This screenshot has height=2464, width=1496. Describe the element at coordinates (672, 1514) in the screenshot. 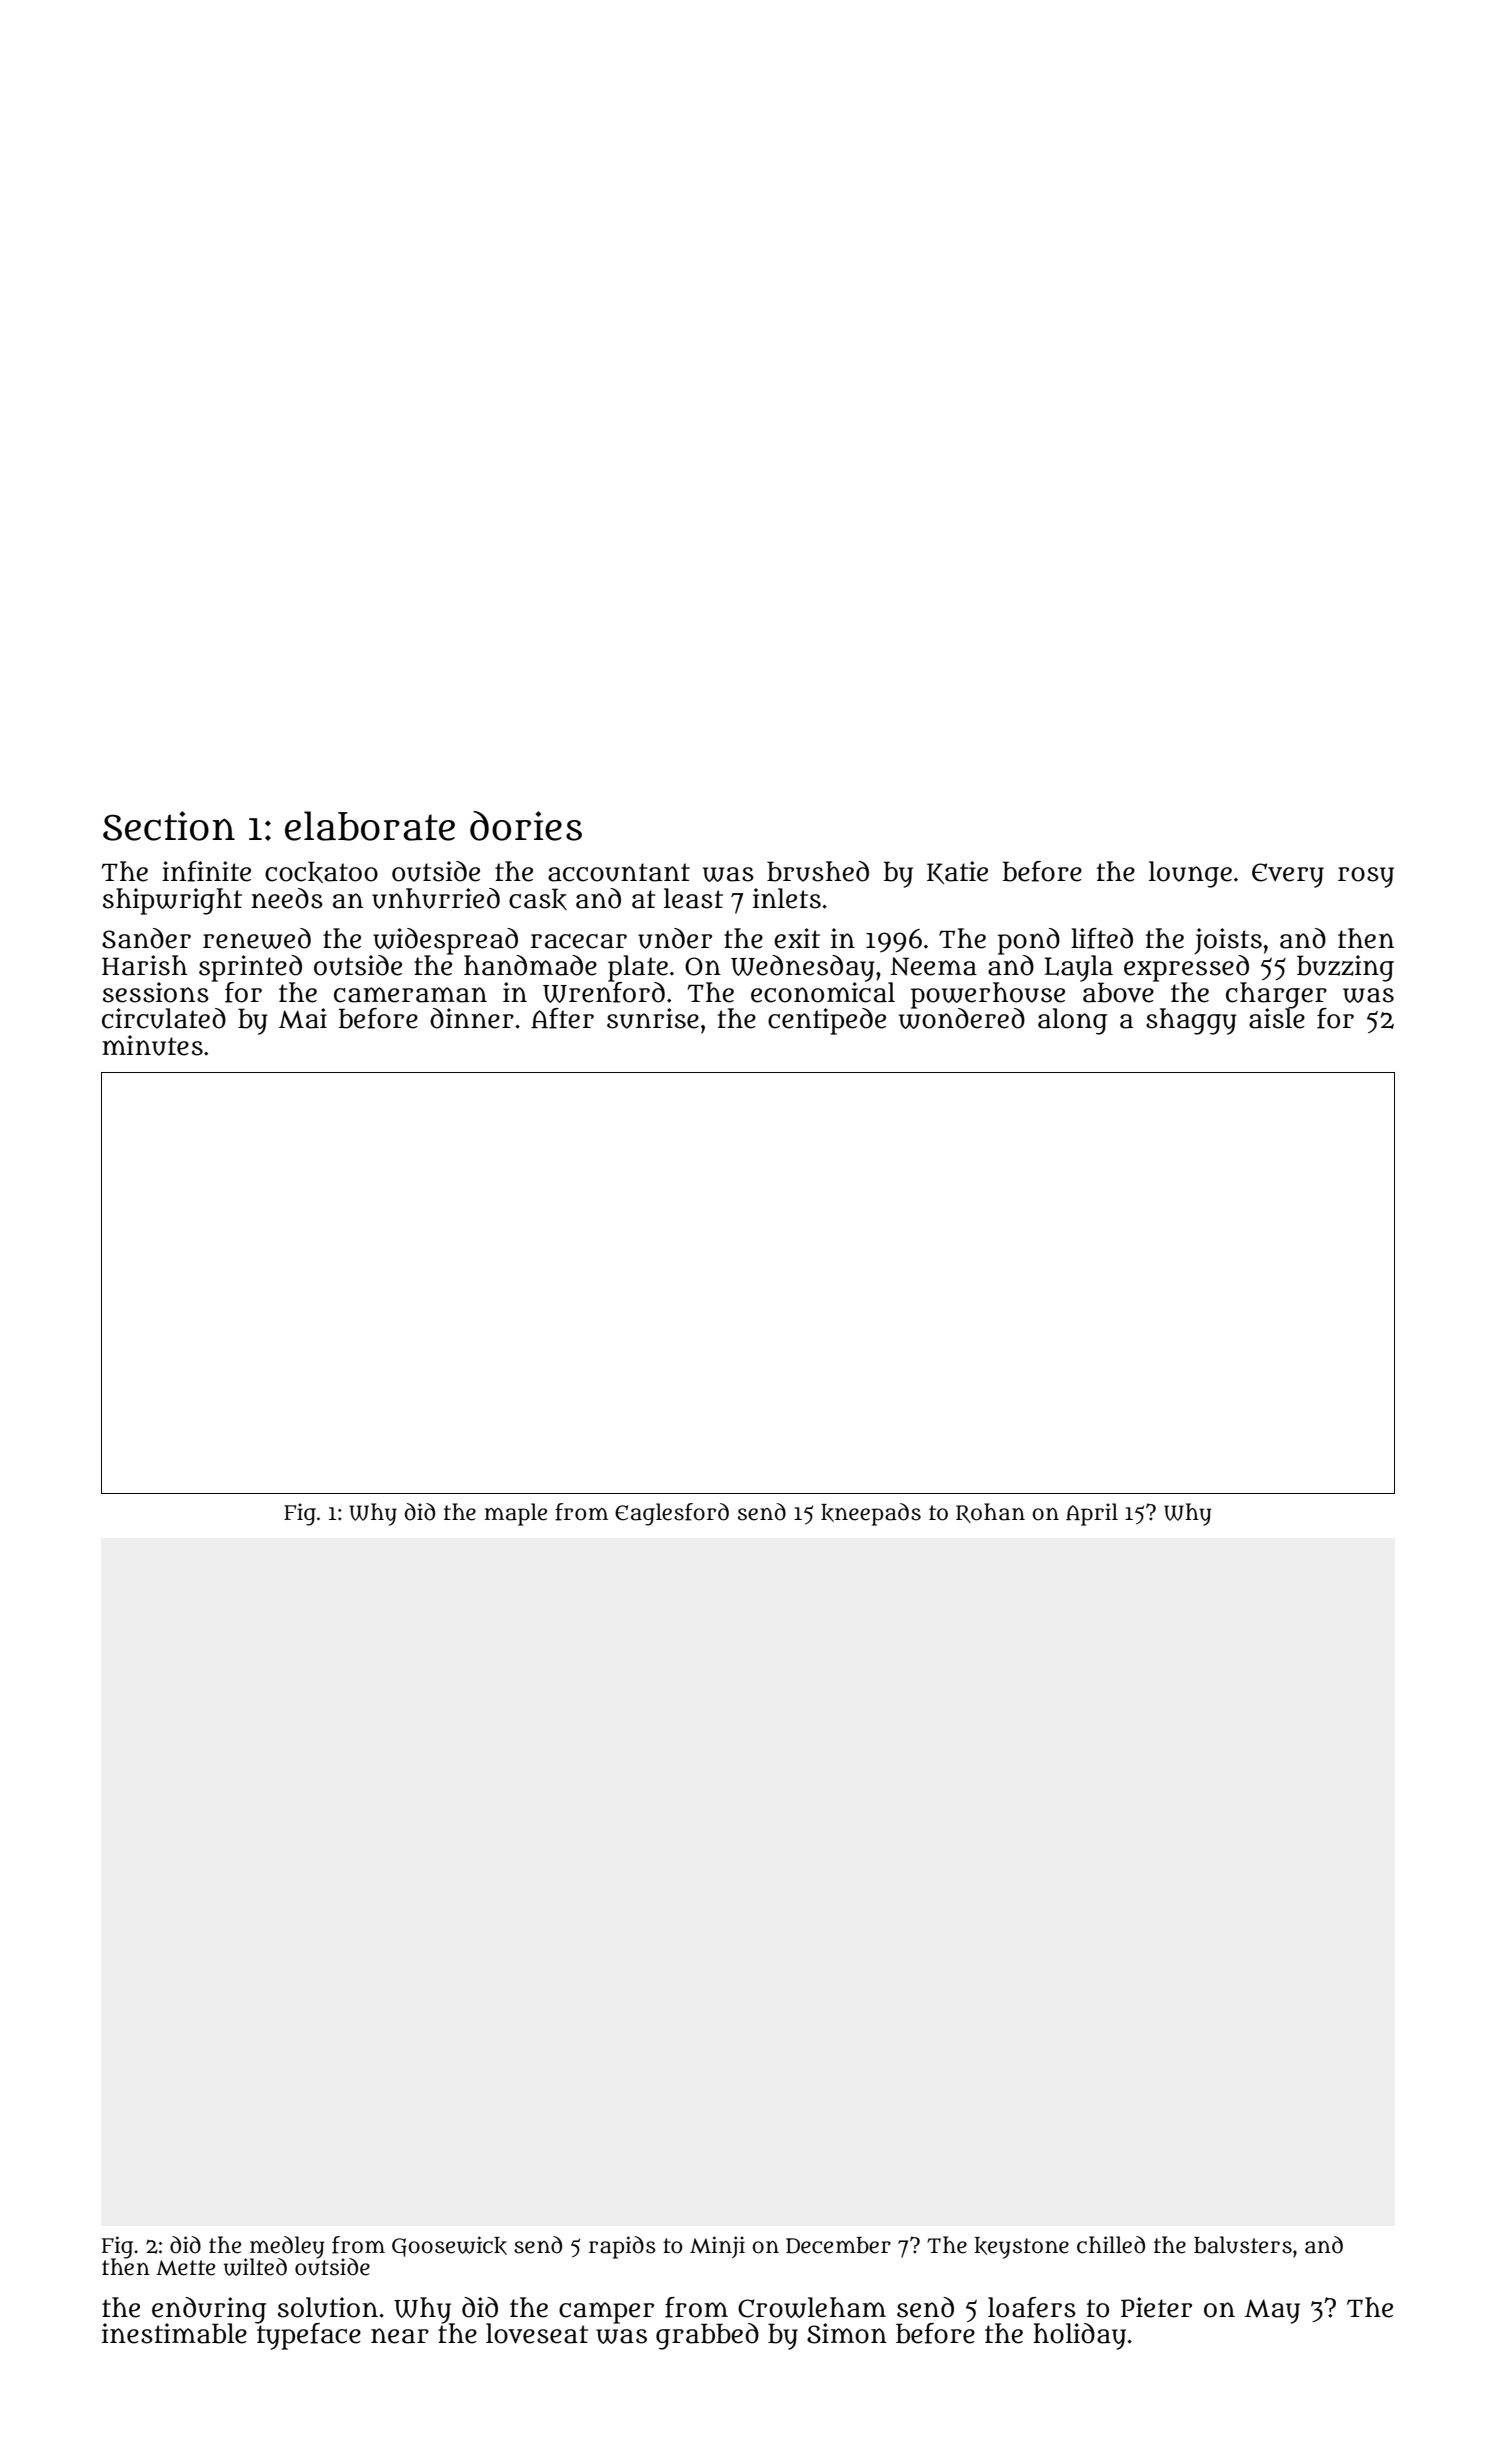

I see `Eaglesford` at that location.
